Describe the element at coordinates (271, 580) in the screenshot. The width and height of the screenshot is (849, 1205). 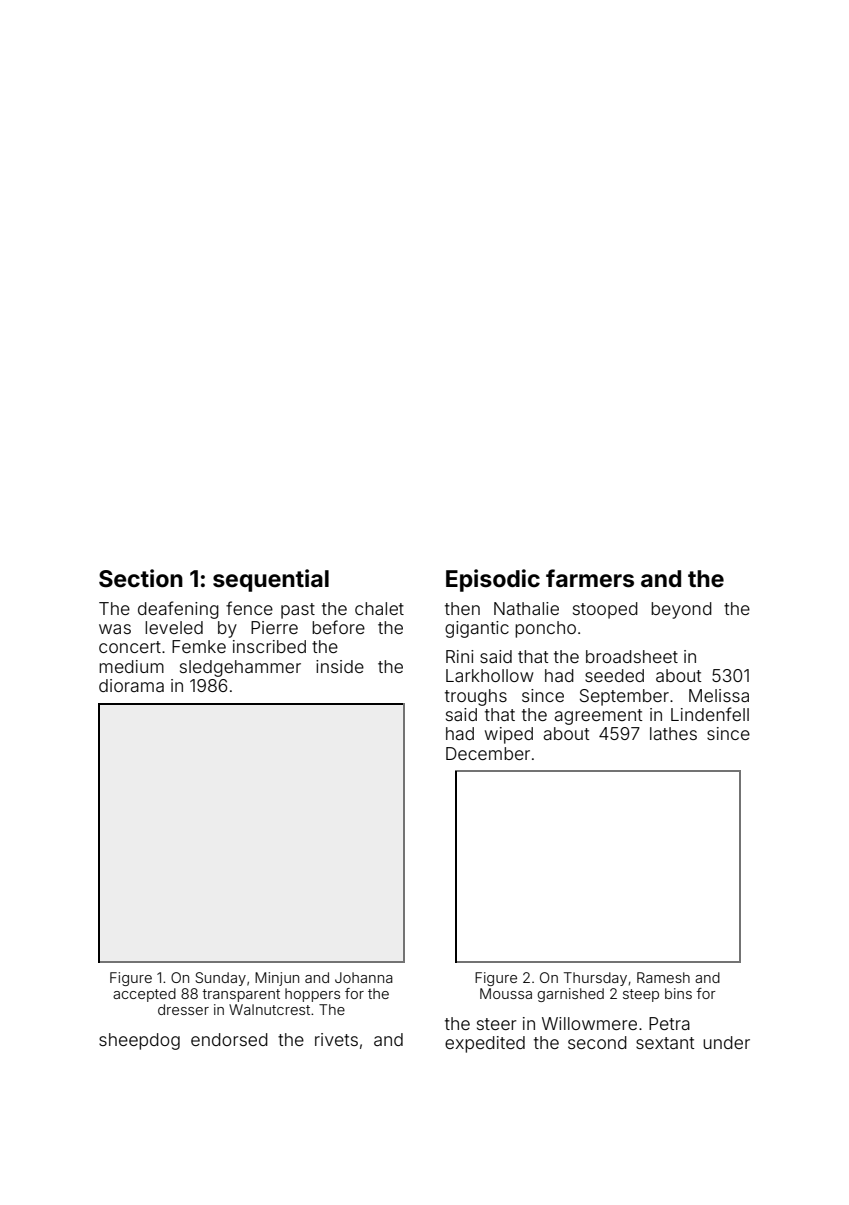
I see `sequential` at that location.
